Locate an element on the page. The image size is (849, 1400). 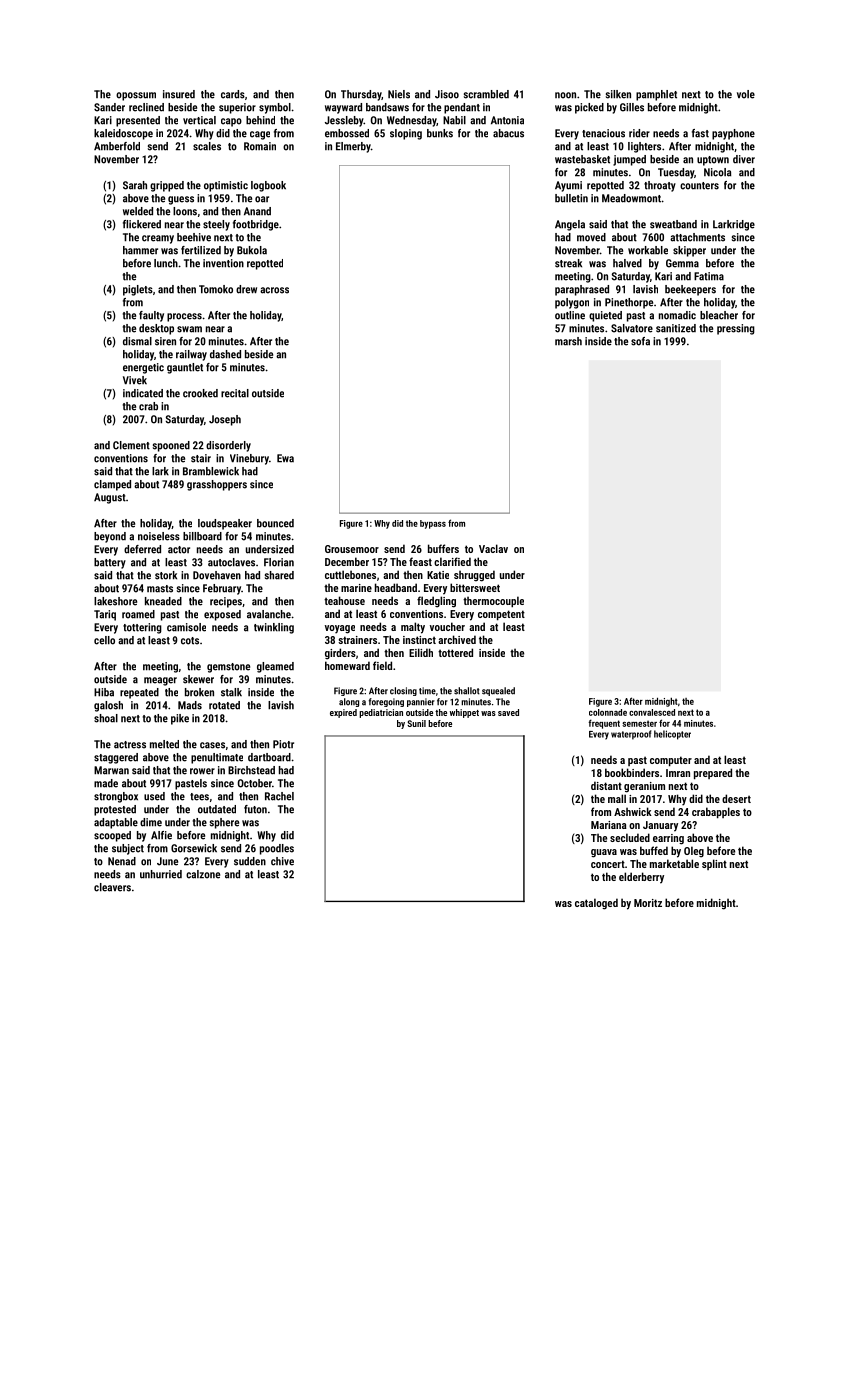
poodles is located at coordinates (277, 849).
